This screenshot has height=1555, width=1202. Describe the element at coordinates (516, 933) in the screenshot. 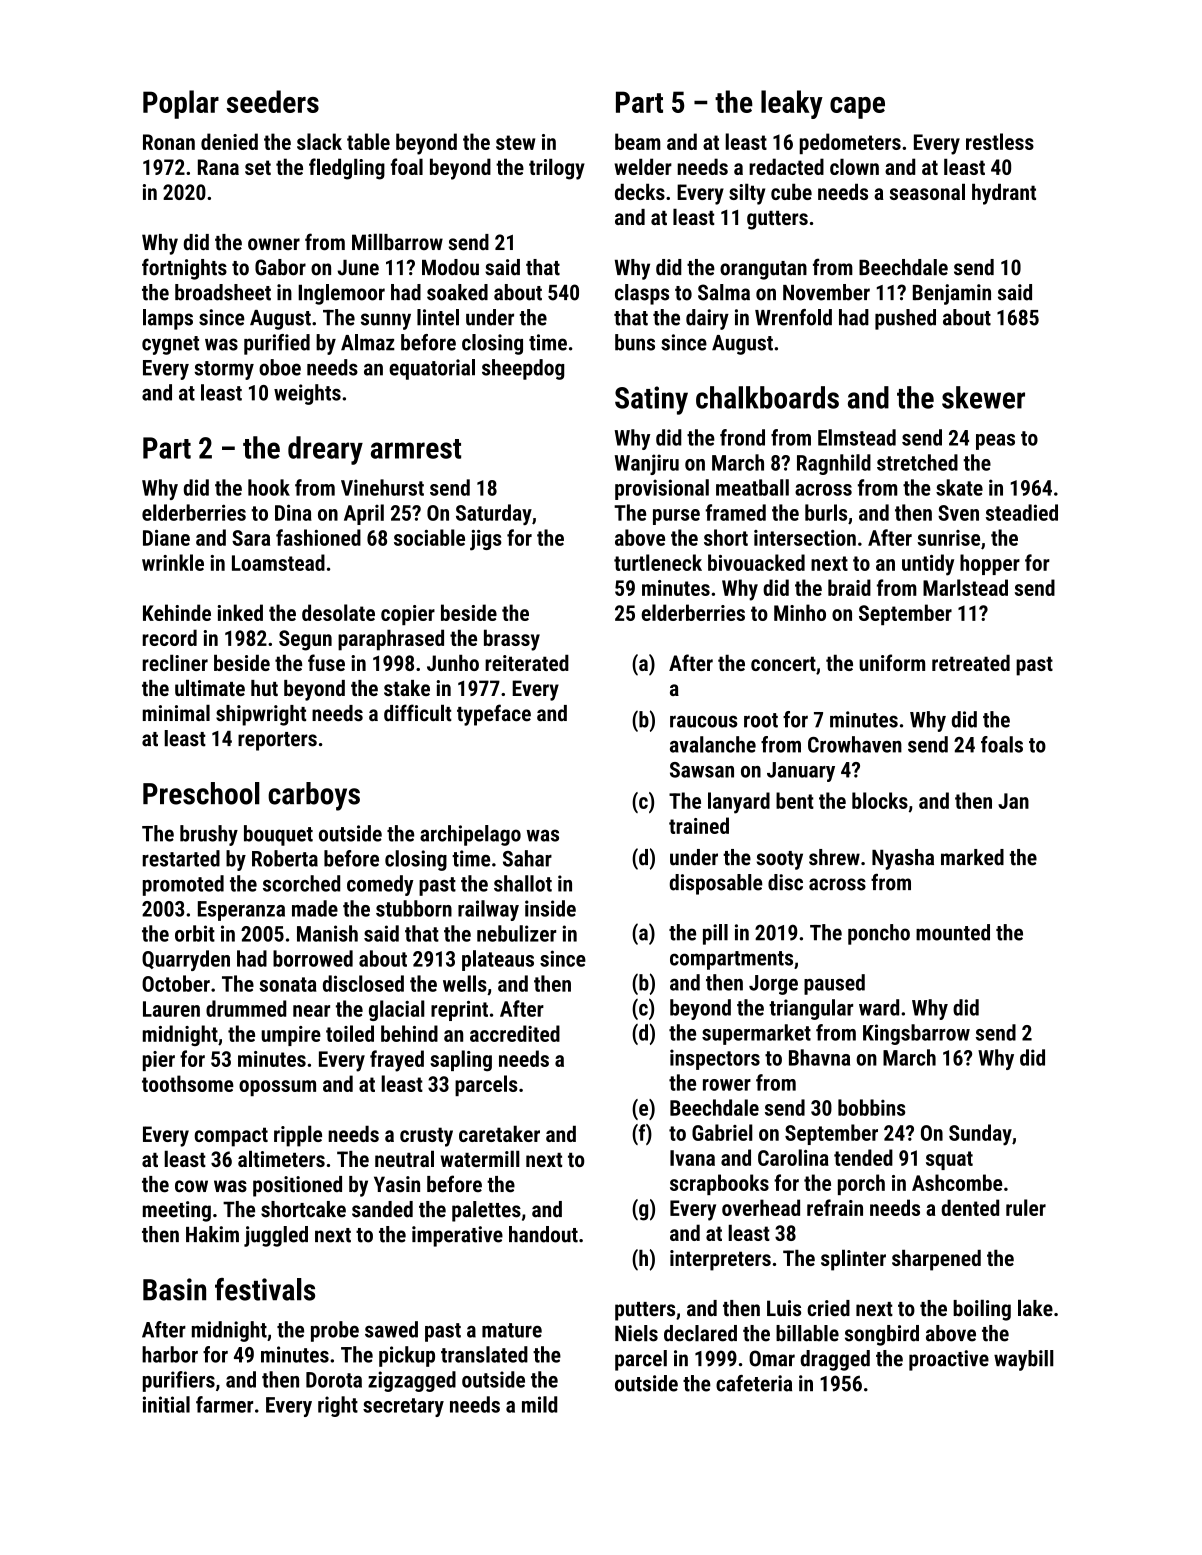

I see `nebulizer` at that location.
